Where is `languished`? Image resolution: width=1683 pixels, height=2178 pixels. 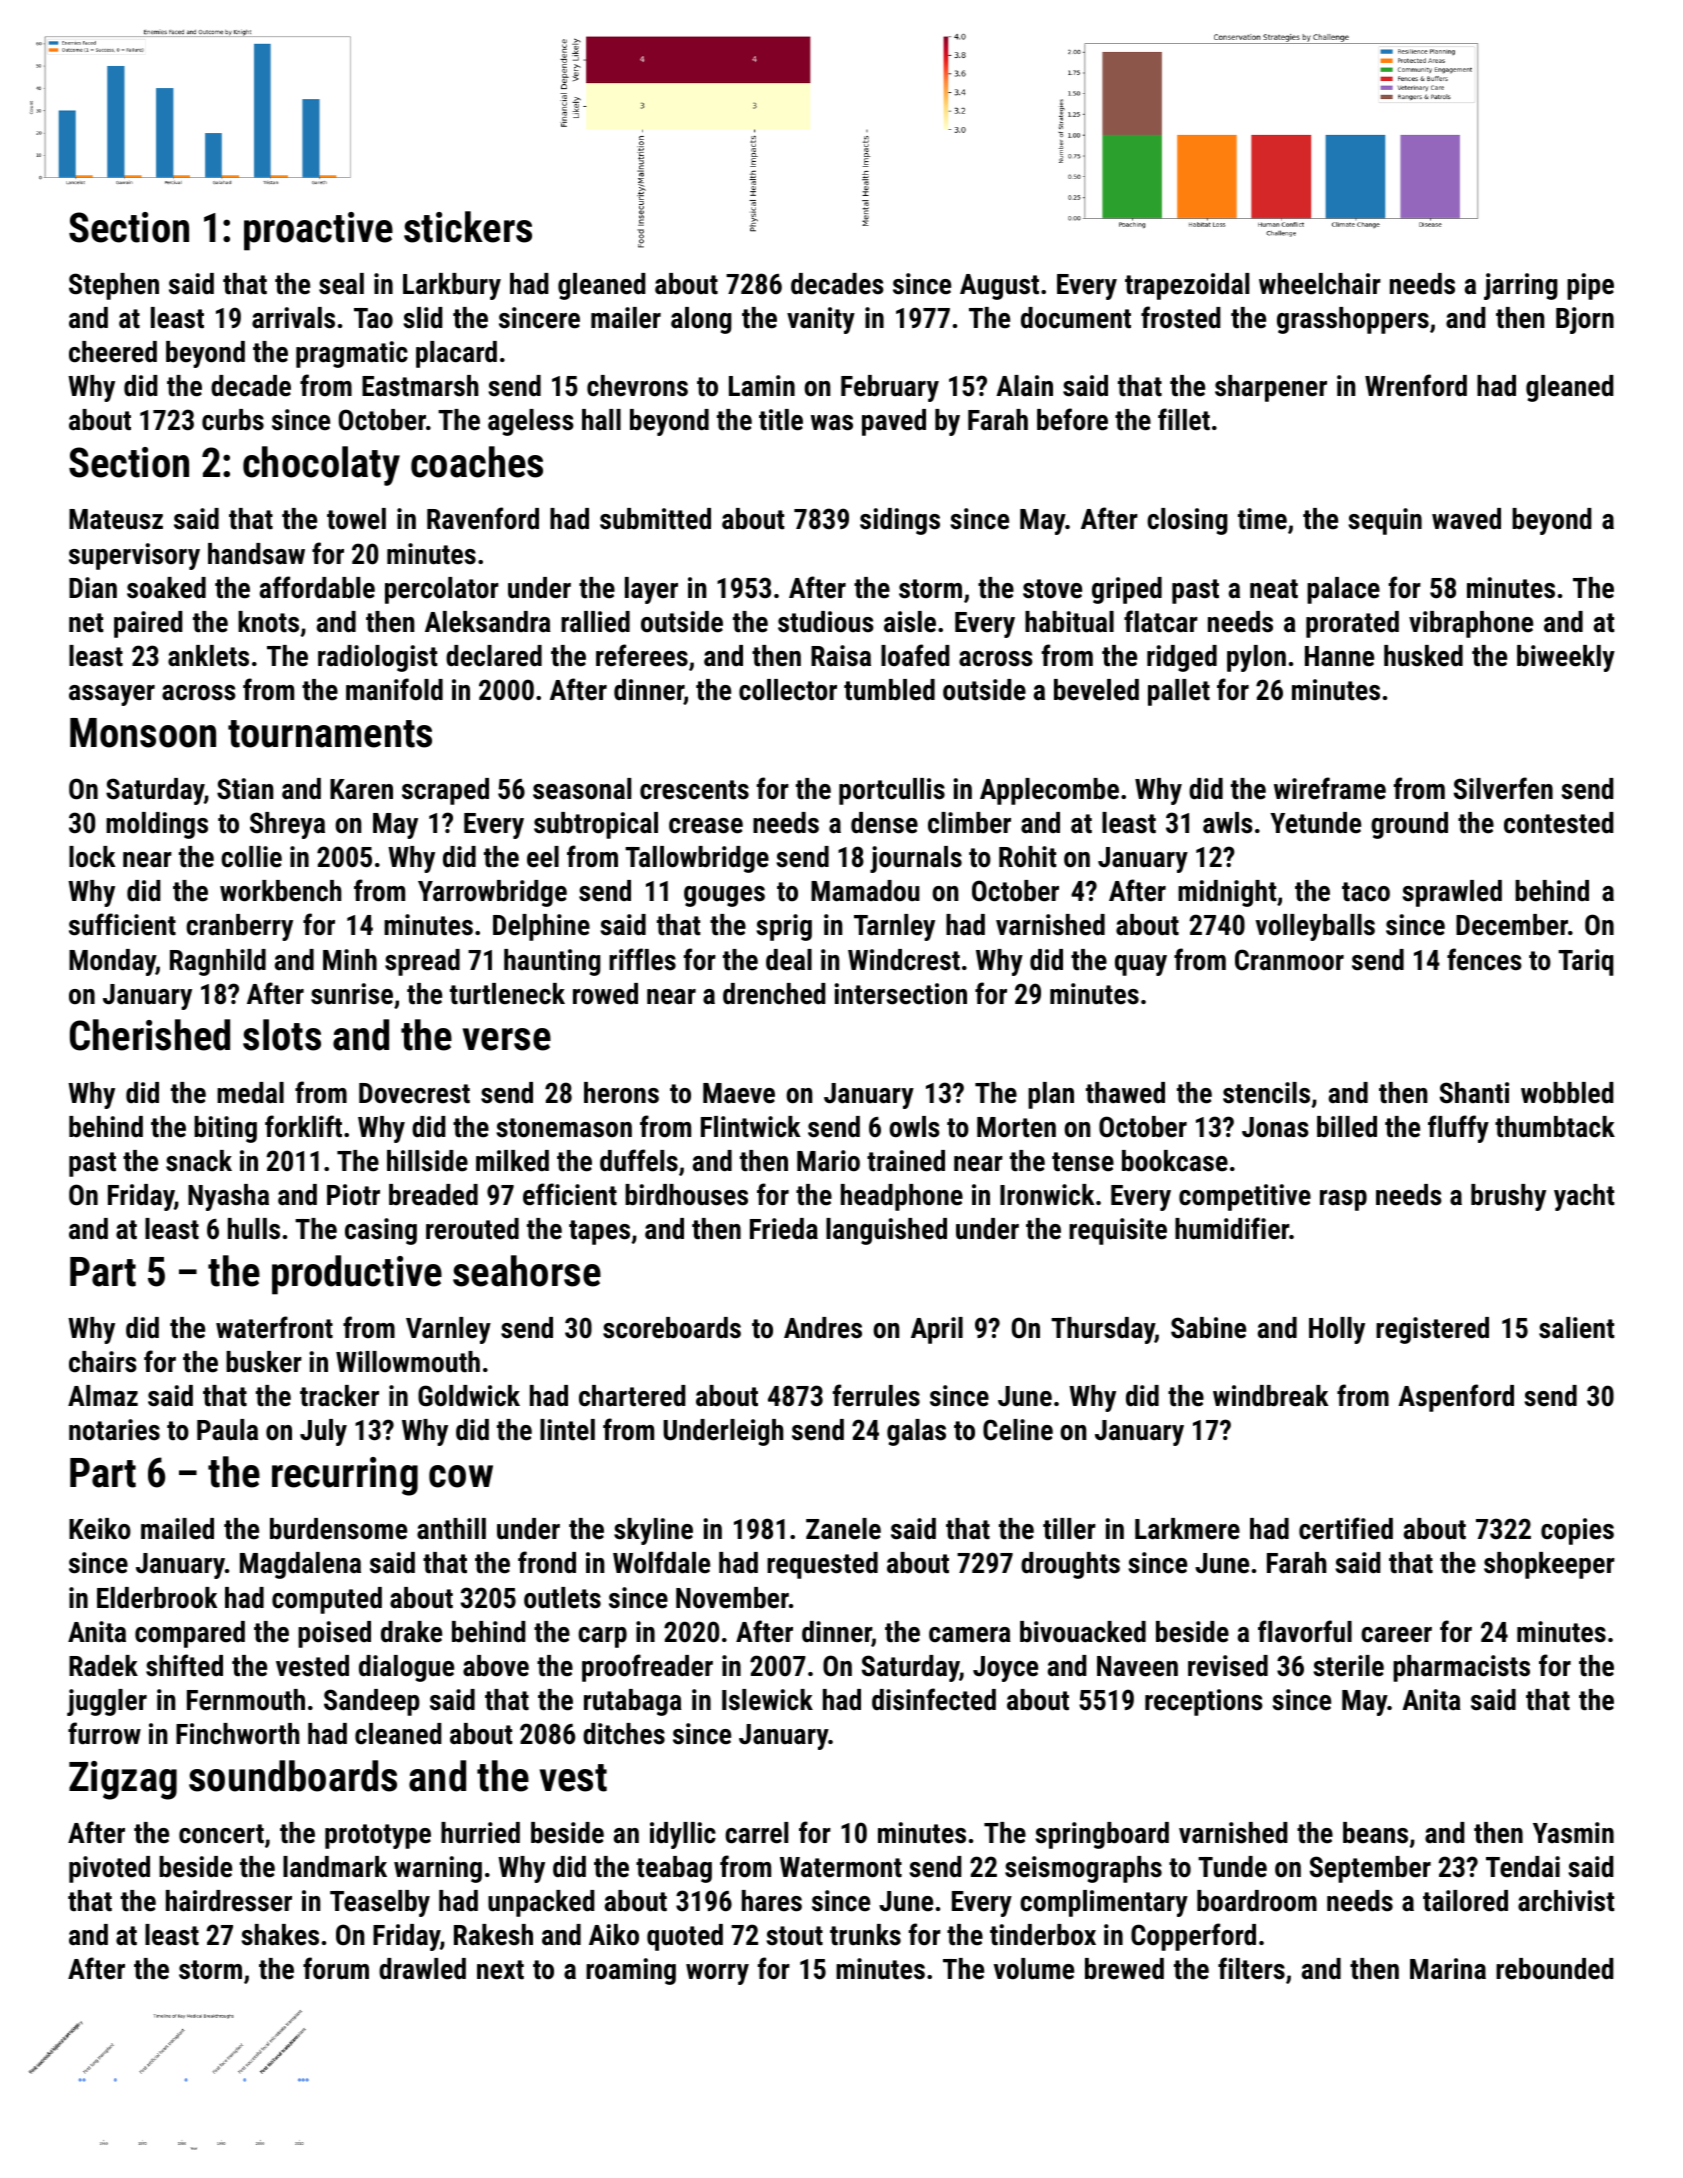
languished is located at coordinates (886, 1231).
